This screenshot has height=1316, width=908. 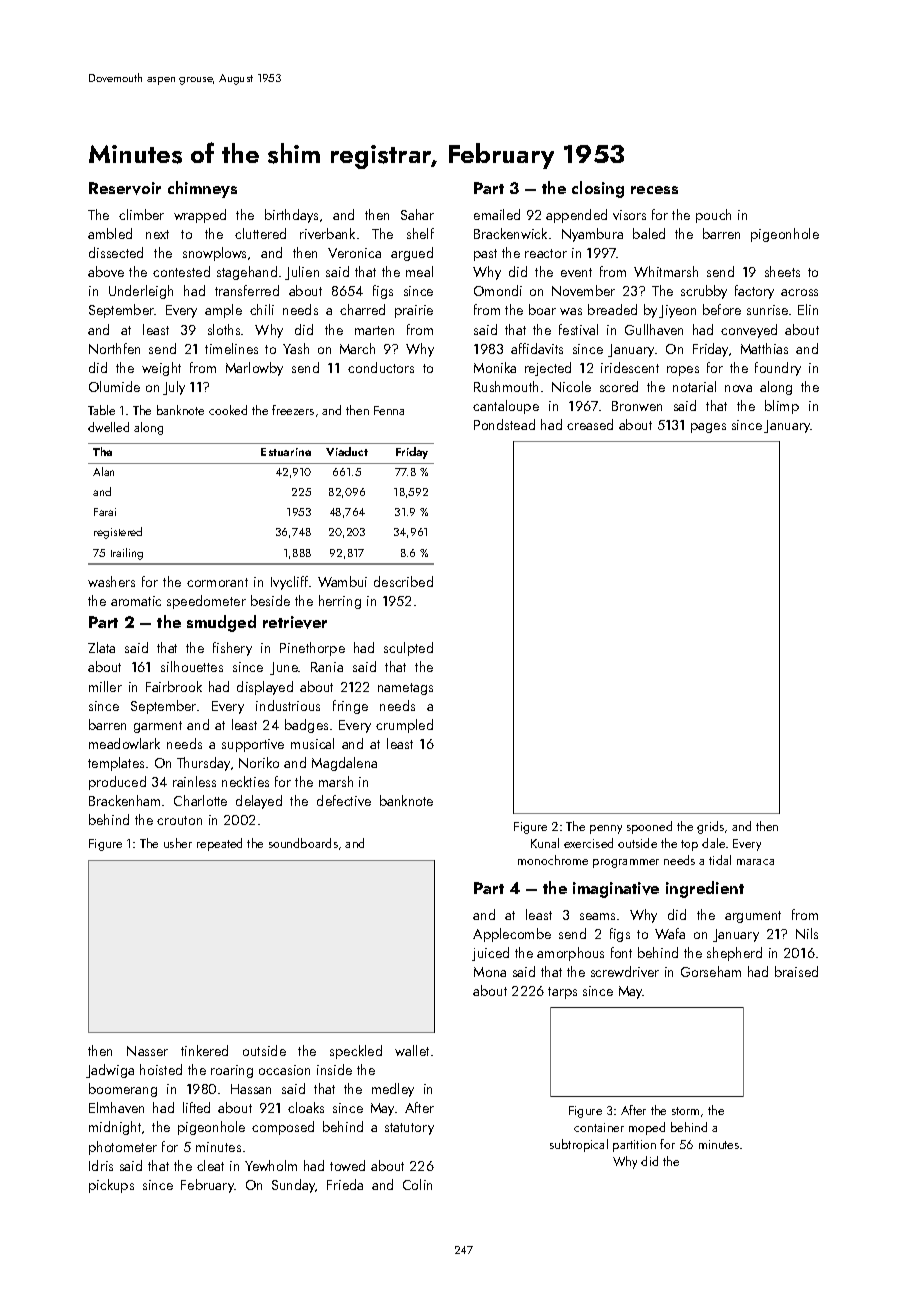 I want to click on closing, so click(x=598, y=189).
